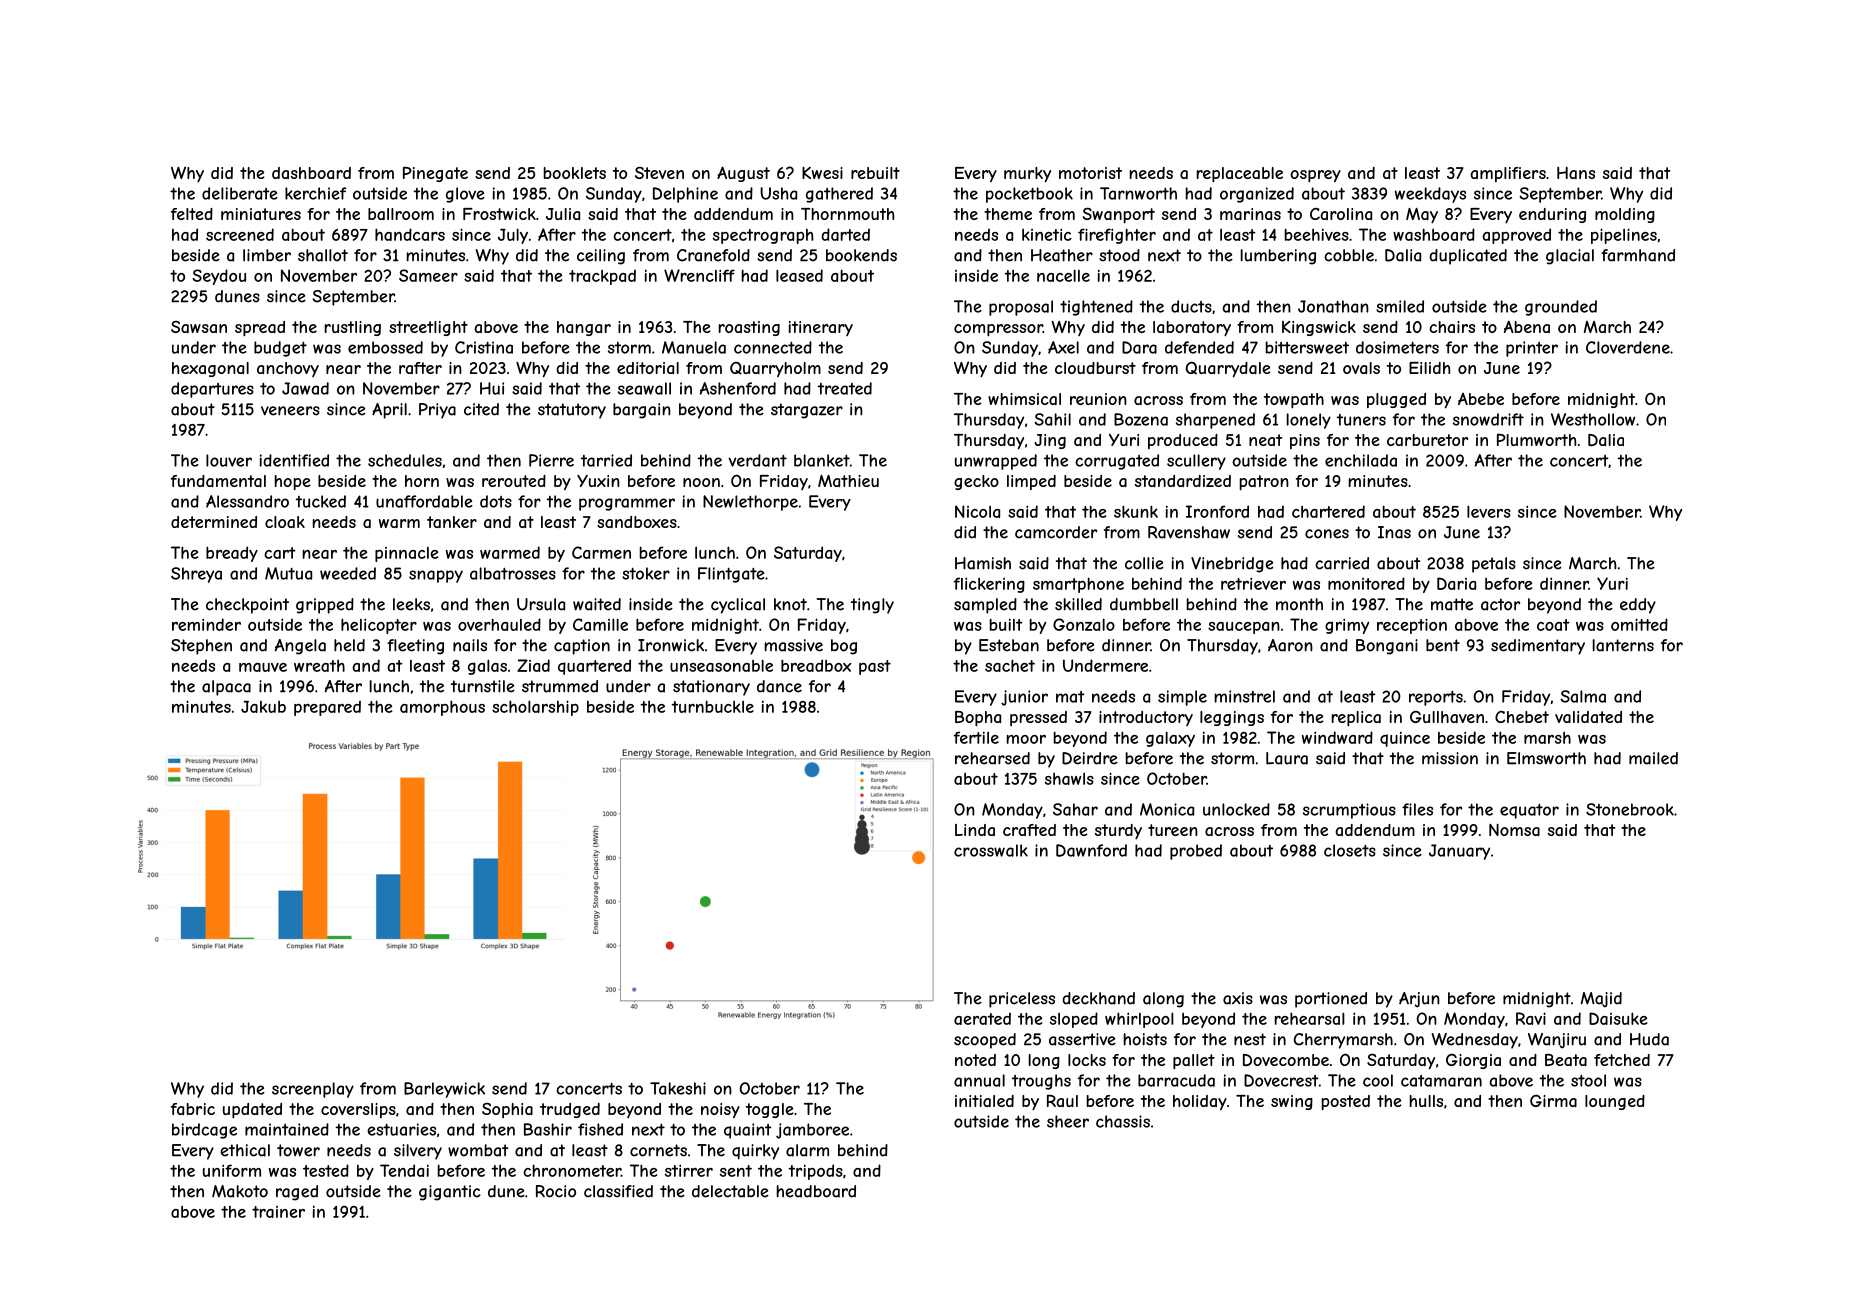  Describe the element at coordinates (298, 1150) in the document. I see `tower` at that location.
